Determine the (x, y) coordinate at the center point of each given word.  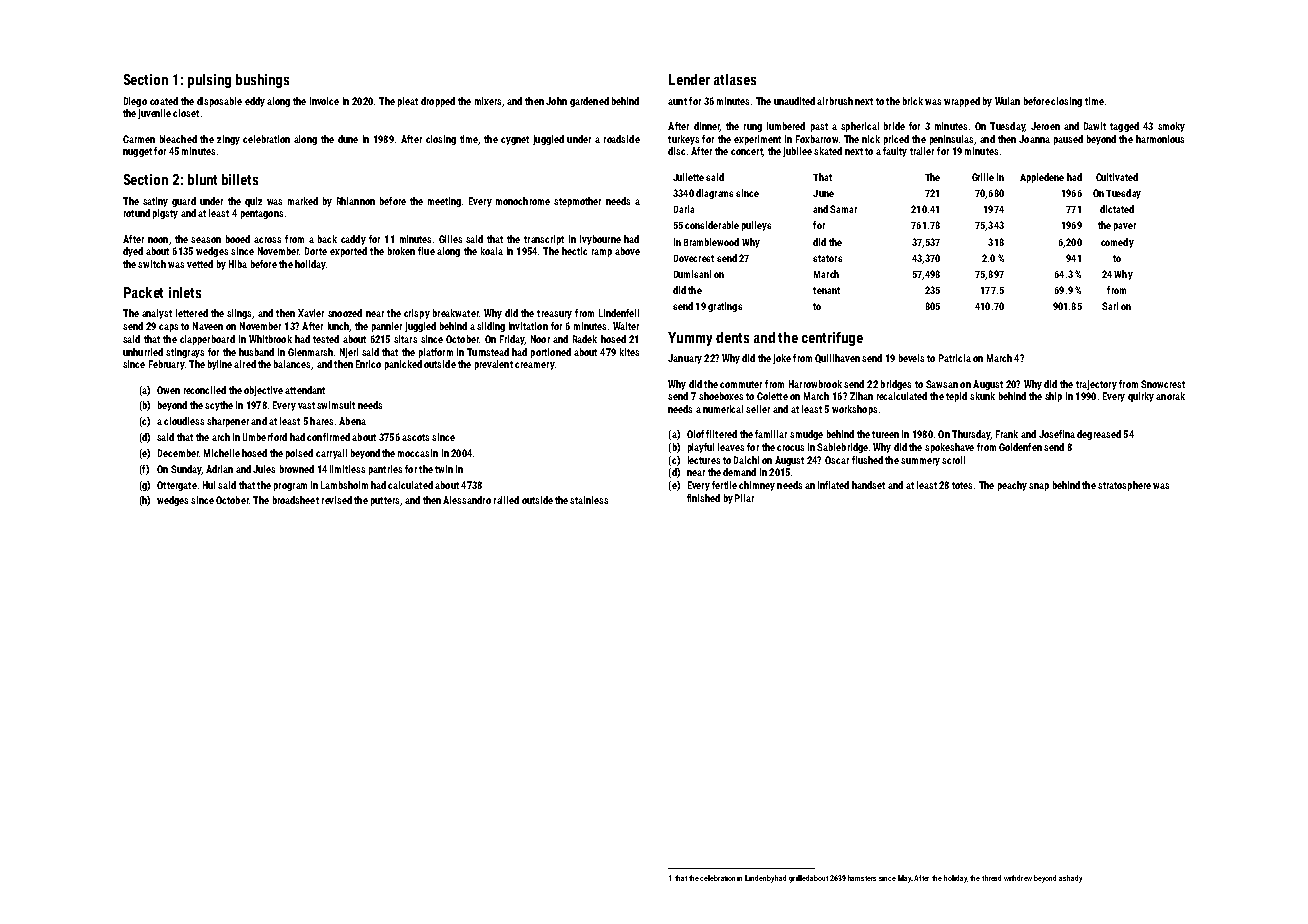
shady (1073, 879)
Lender (689, 79)
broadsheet (296, 500)
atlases (735, 79)
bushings (262, 81)
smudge (806, 435)
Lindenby (759, 879)
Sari (1110, 306)
